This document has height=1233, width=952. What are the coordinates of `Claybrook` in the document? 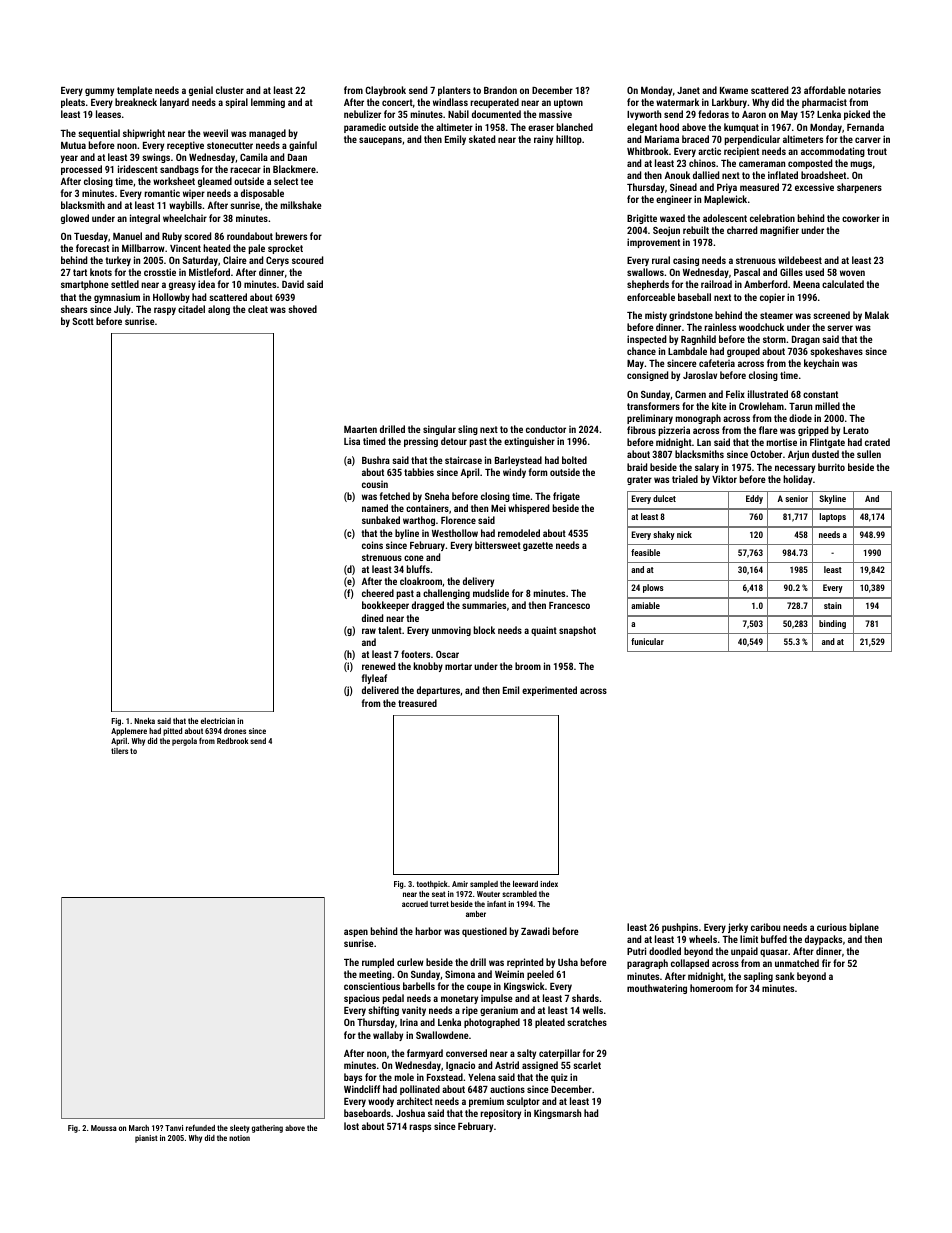 It's located at (385, 91).
